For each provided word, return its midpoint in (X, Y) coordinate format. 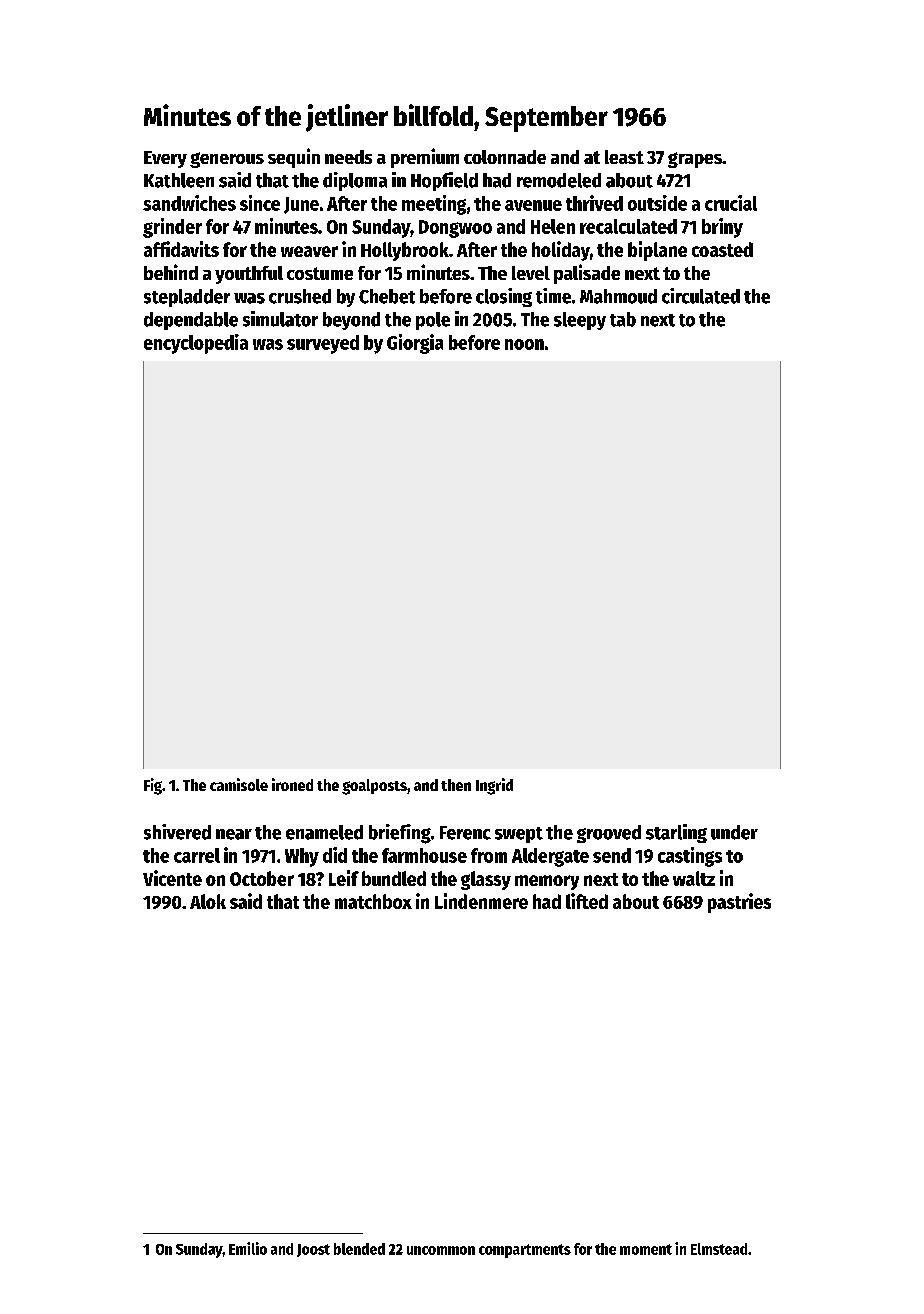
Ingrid (494, 786)
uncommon (441, 1250)
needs (348, 157)
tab (623, 319)
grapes (695, 160)
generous (227, 160)
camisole (239, 784)
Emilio (248, 1248)
